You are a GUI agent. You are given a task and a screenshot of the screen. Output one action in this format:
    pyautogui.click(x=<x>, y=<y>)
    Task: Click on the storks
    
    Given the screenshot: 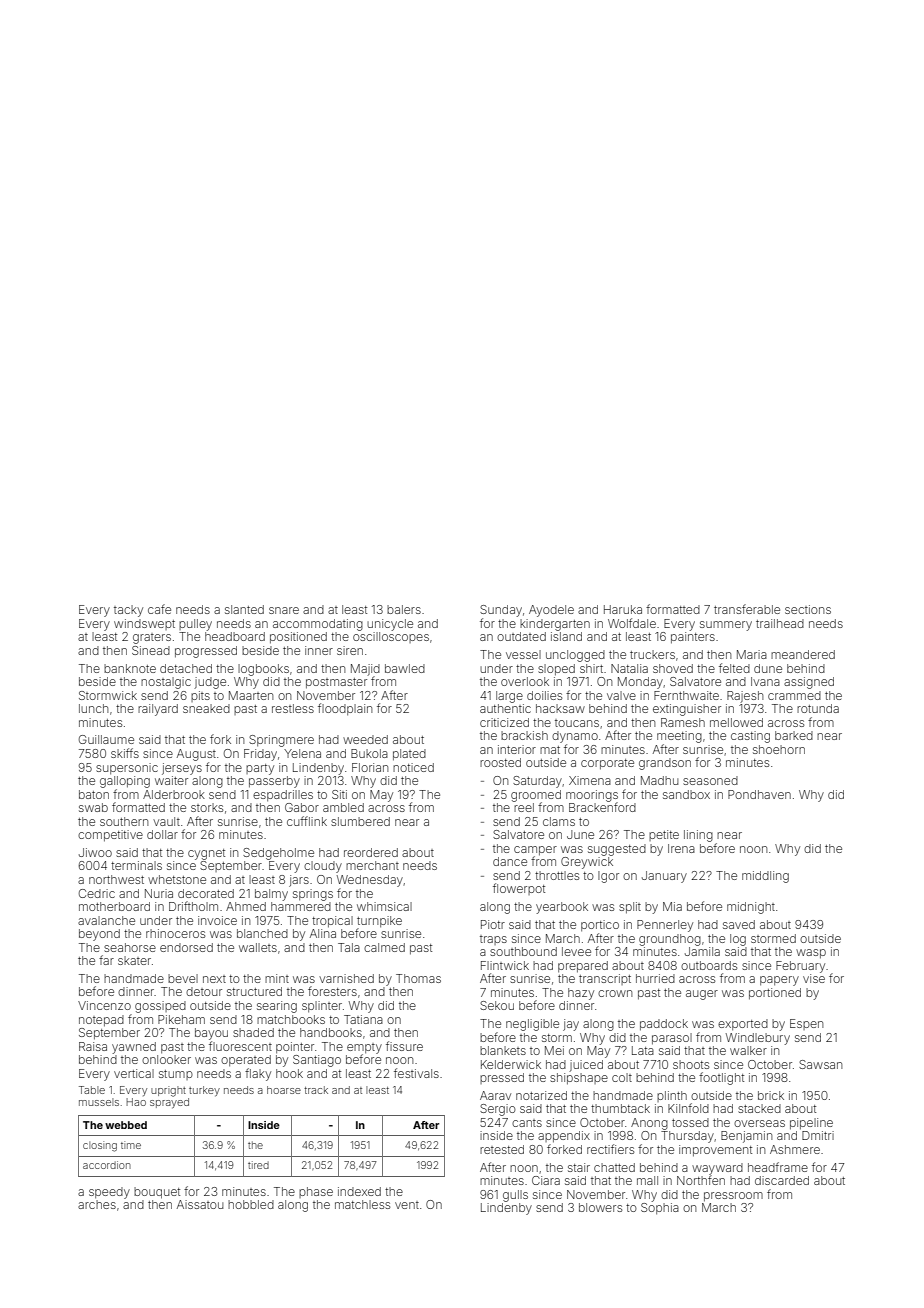 What is the action you would take?
    pyautogui.click(x=207, y=807)
